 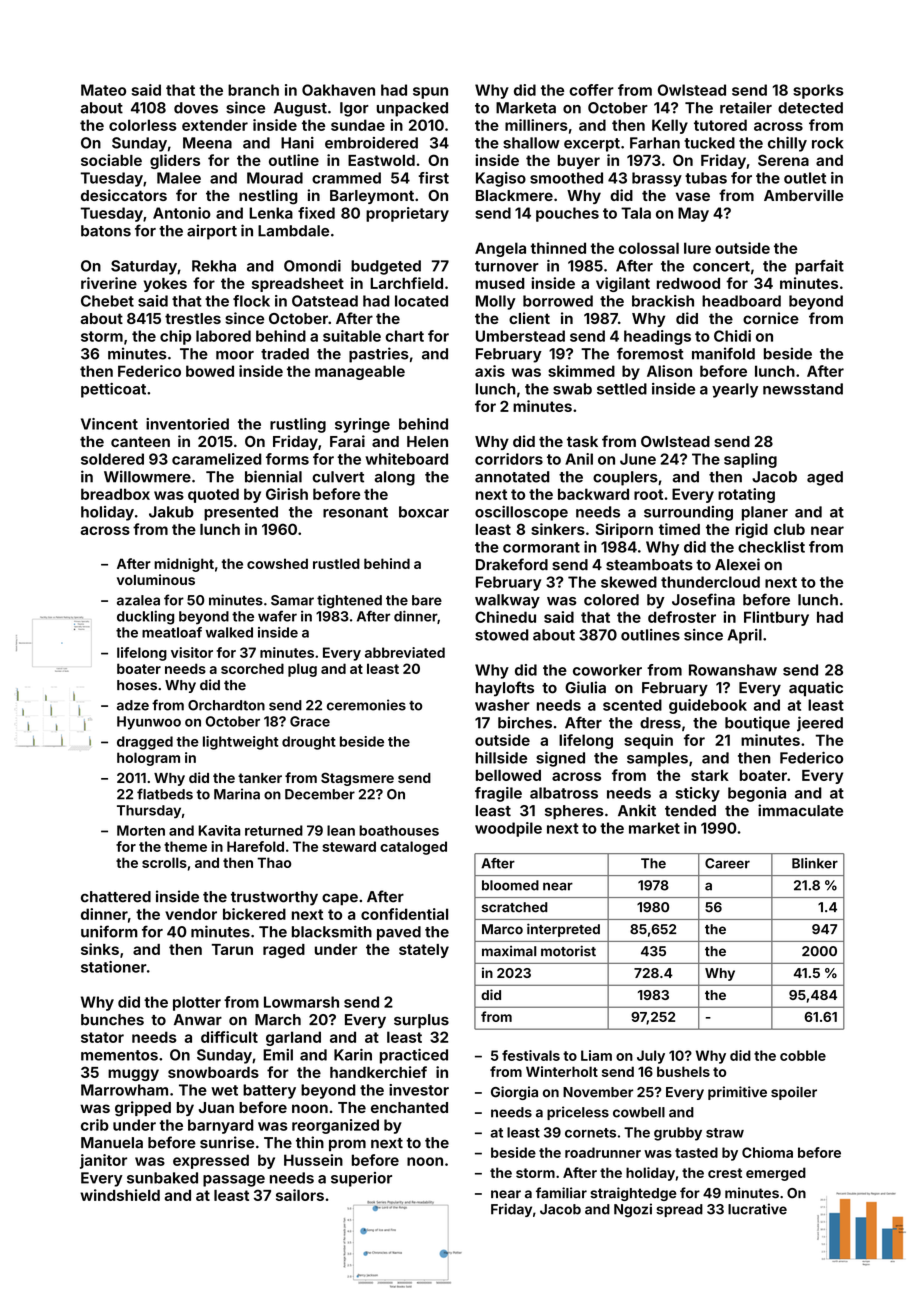 What do you see at coordinates (789, 529) in the screenshot?
I see `club` at bounding box center [789, 529].
